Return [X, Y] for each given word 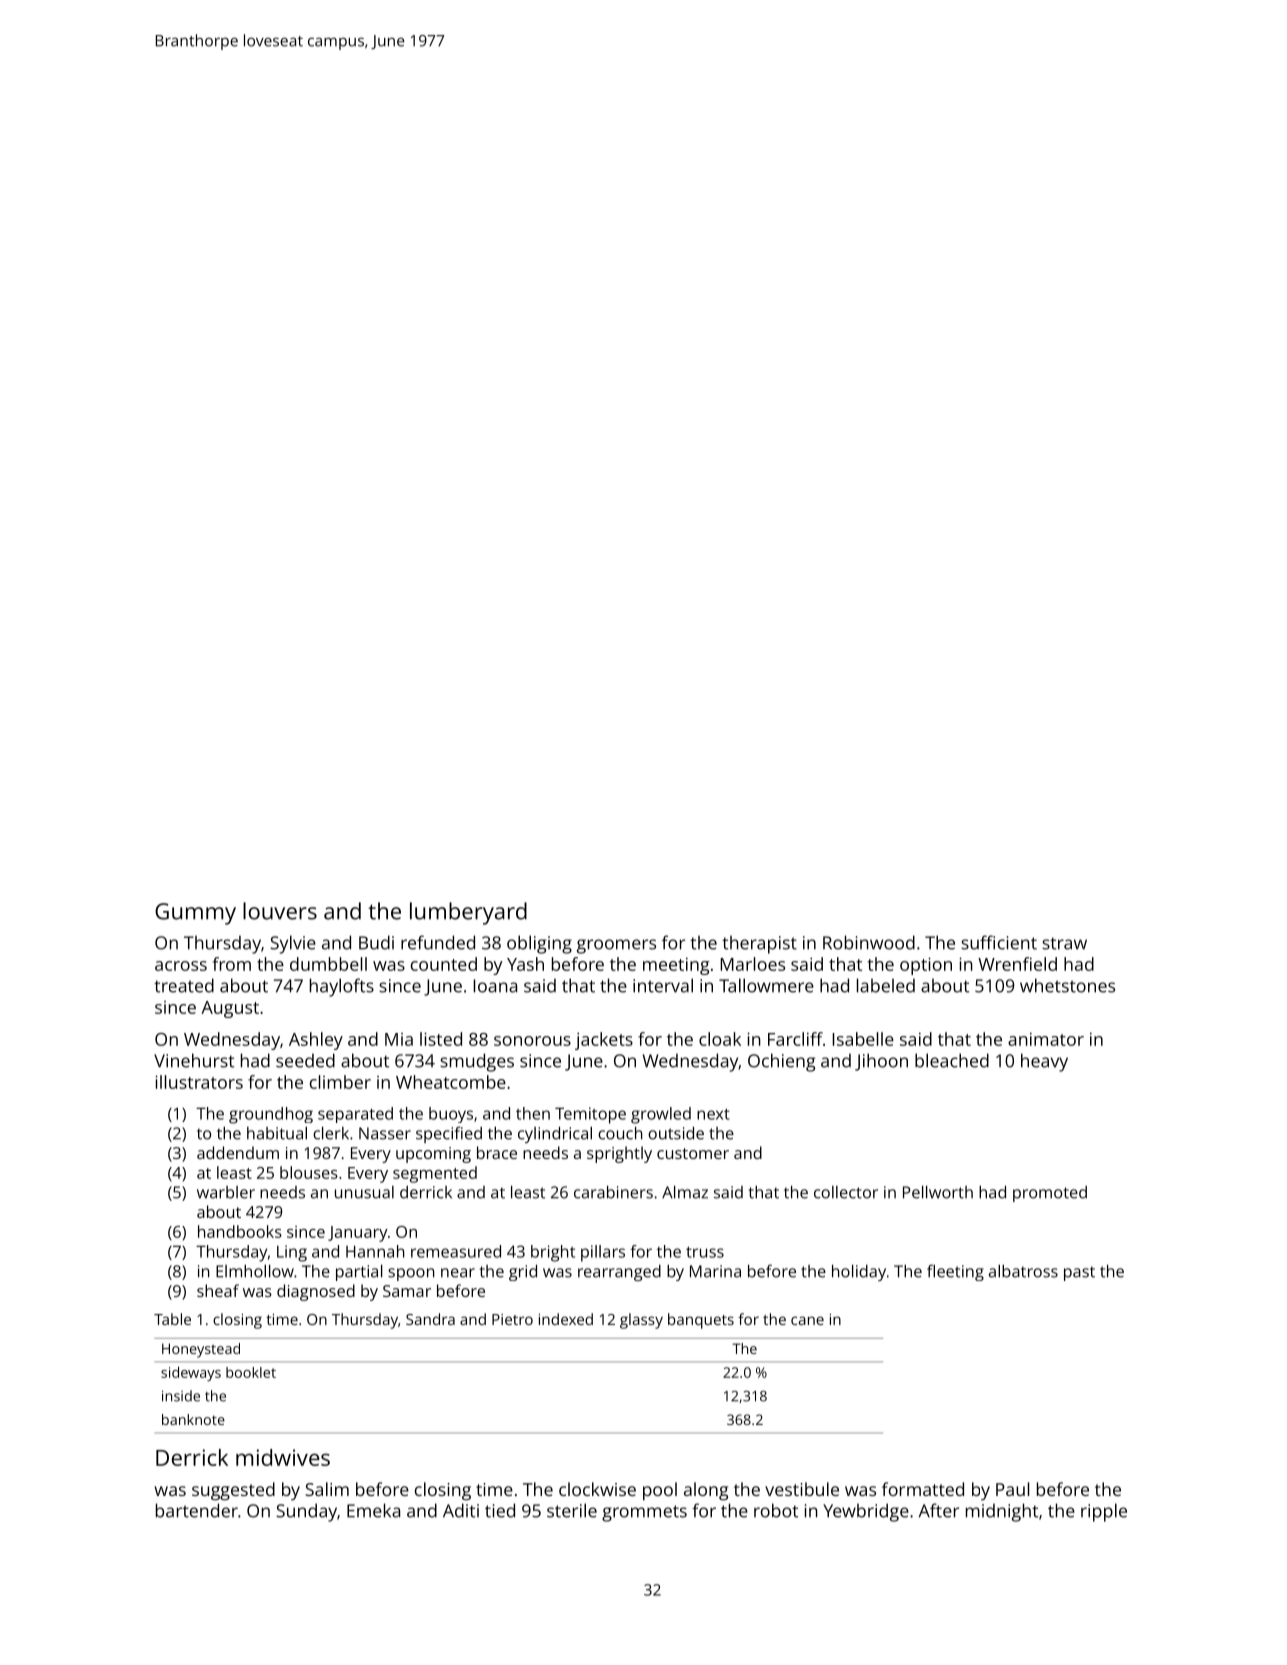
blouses [309, 1172]
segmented [435, 1174]
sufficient [999, 942]
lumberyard [468, 913]
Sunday [306, 1512]
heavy [1044, 1062]
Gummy [195, 914]
